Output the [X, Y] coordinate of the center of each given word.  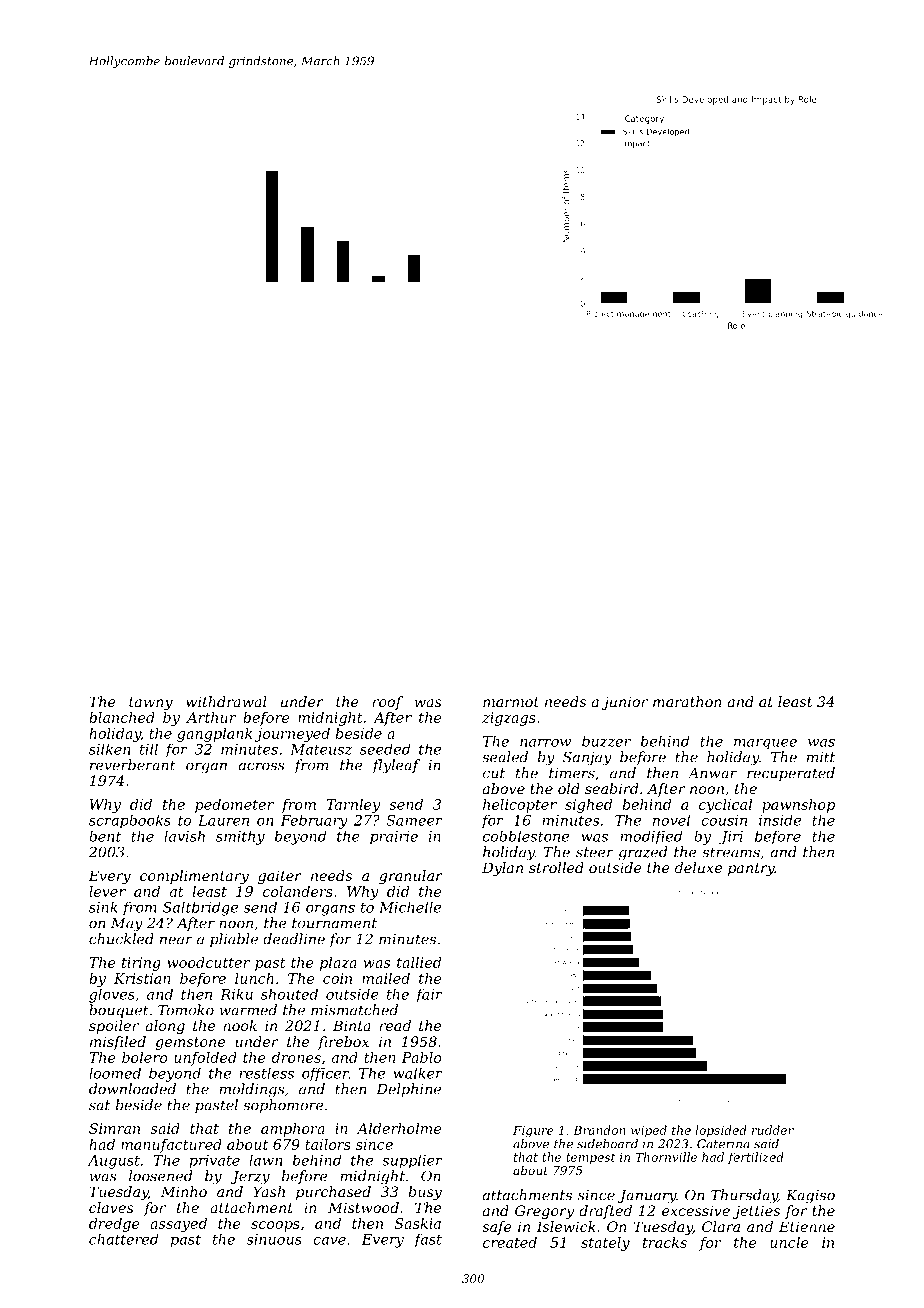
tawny [151, 703]
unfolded [205, 1059]
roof [388, 703]
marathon [687, 701]
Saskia [418, 1223]
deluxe [698, 867]
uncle [789, 1242]
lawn [265, 1160]
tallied [419, 962]
